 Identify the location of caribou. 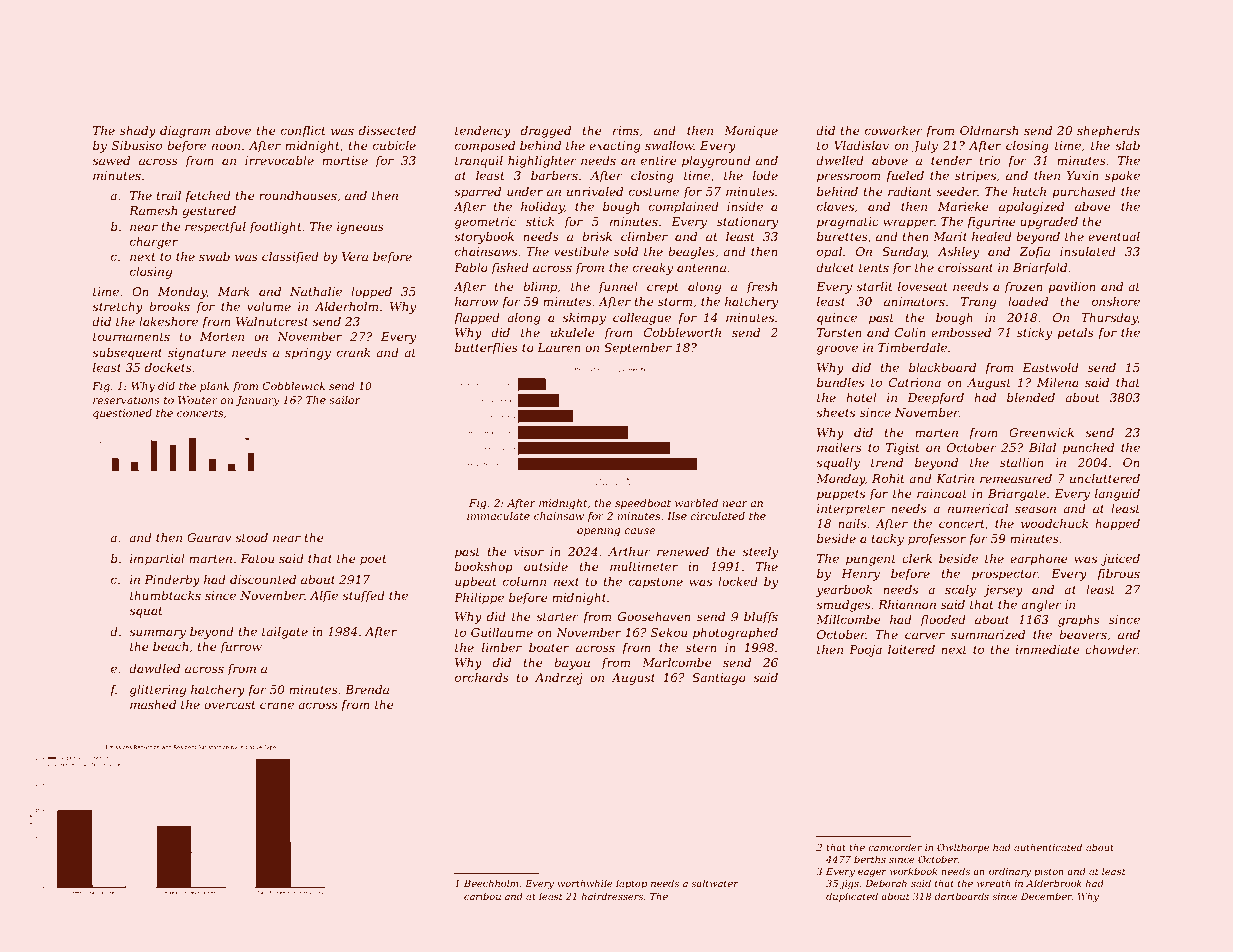
(482, 896).
